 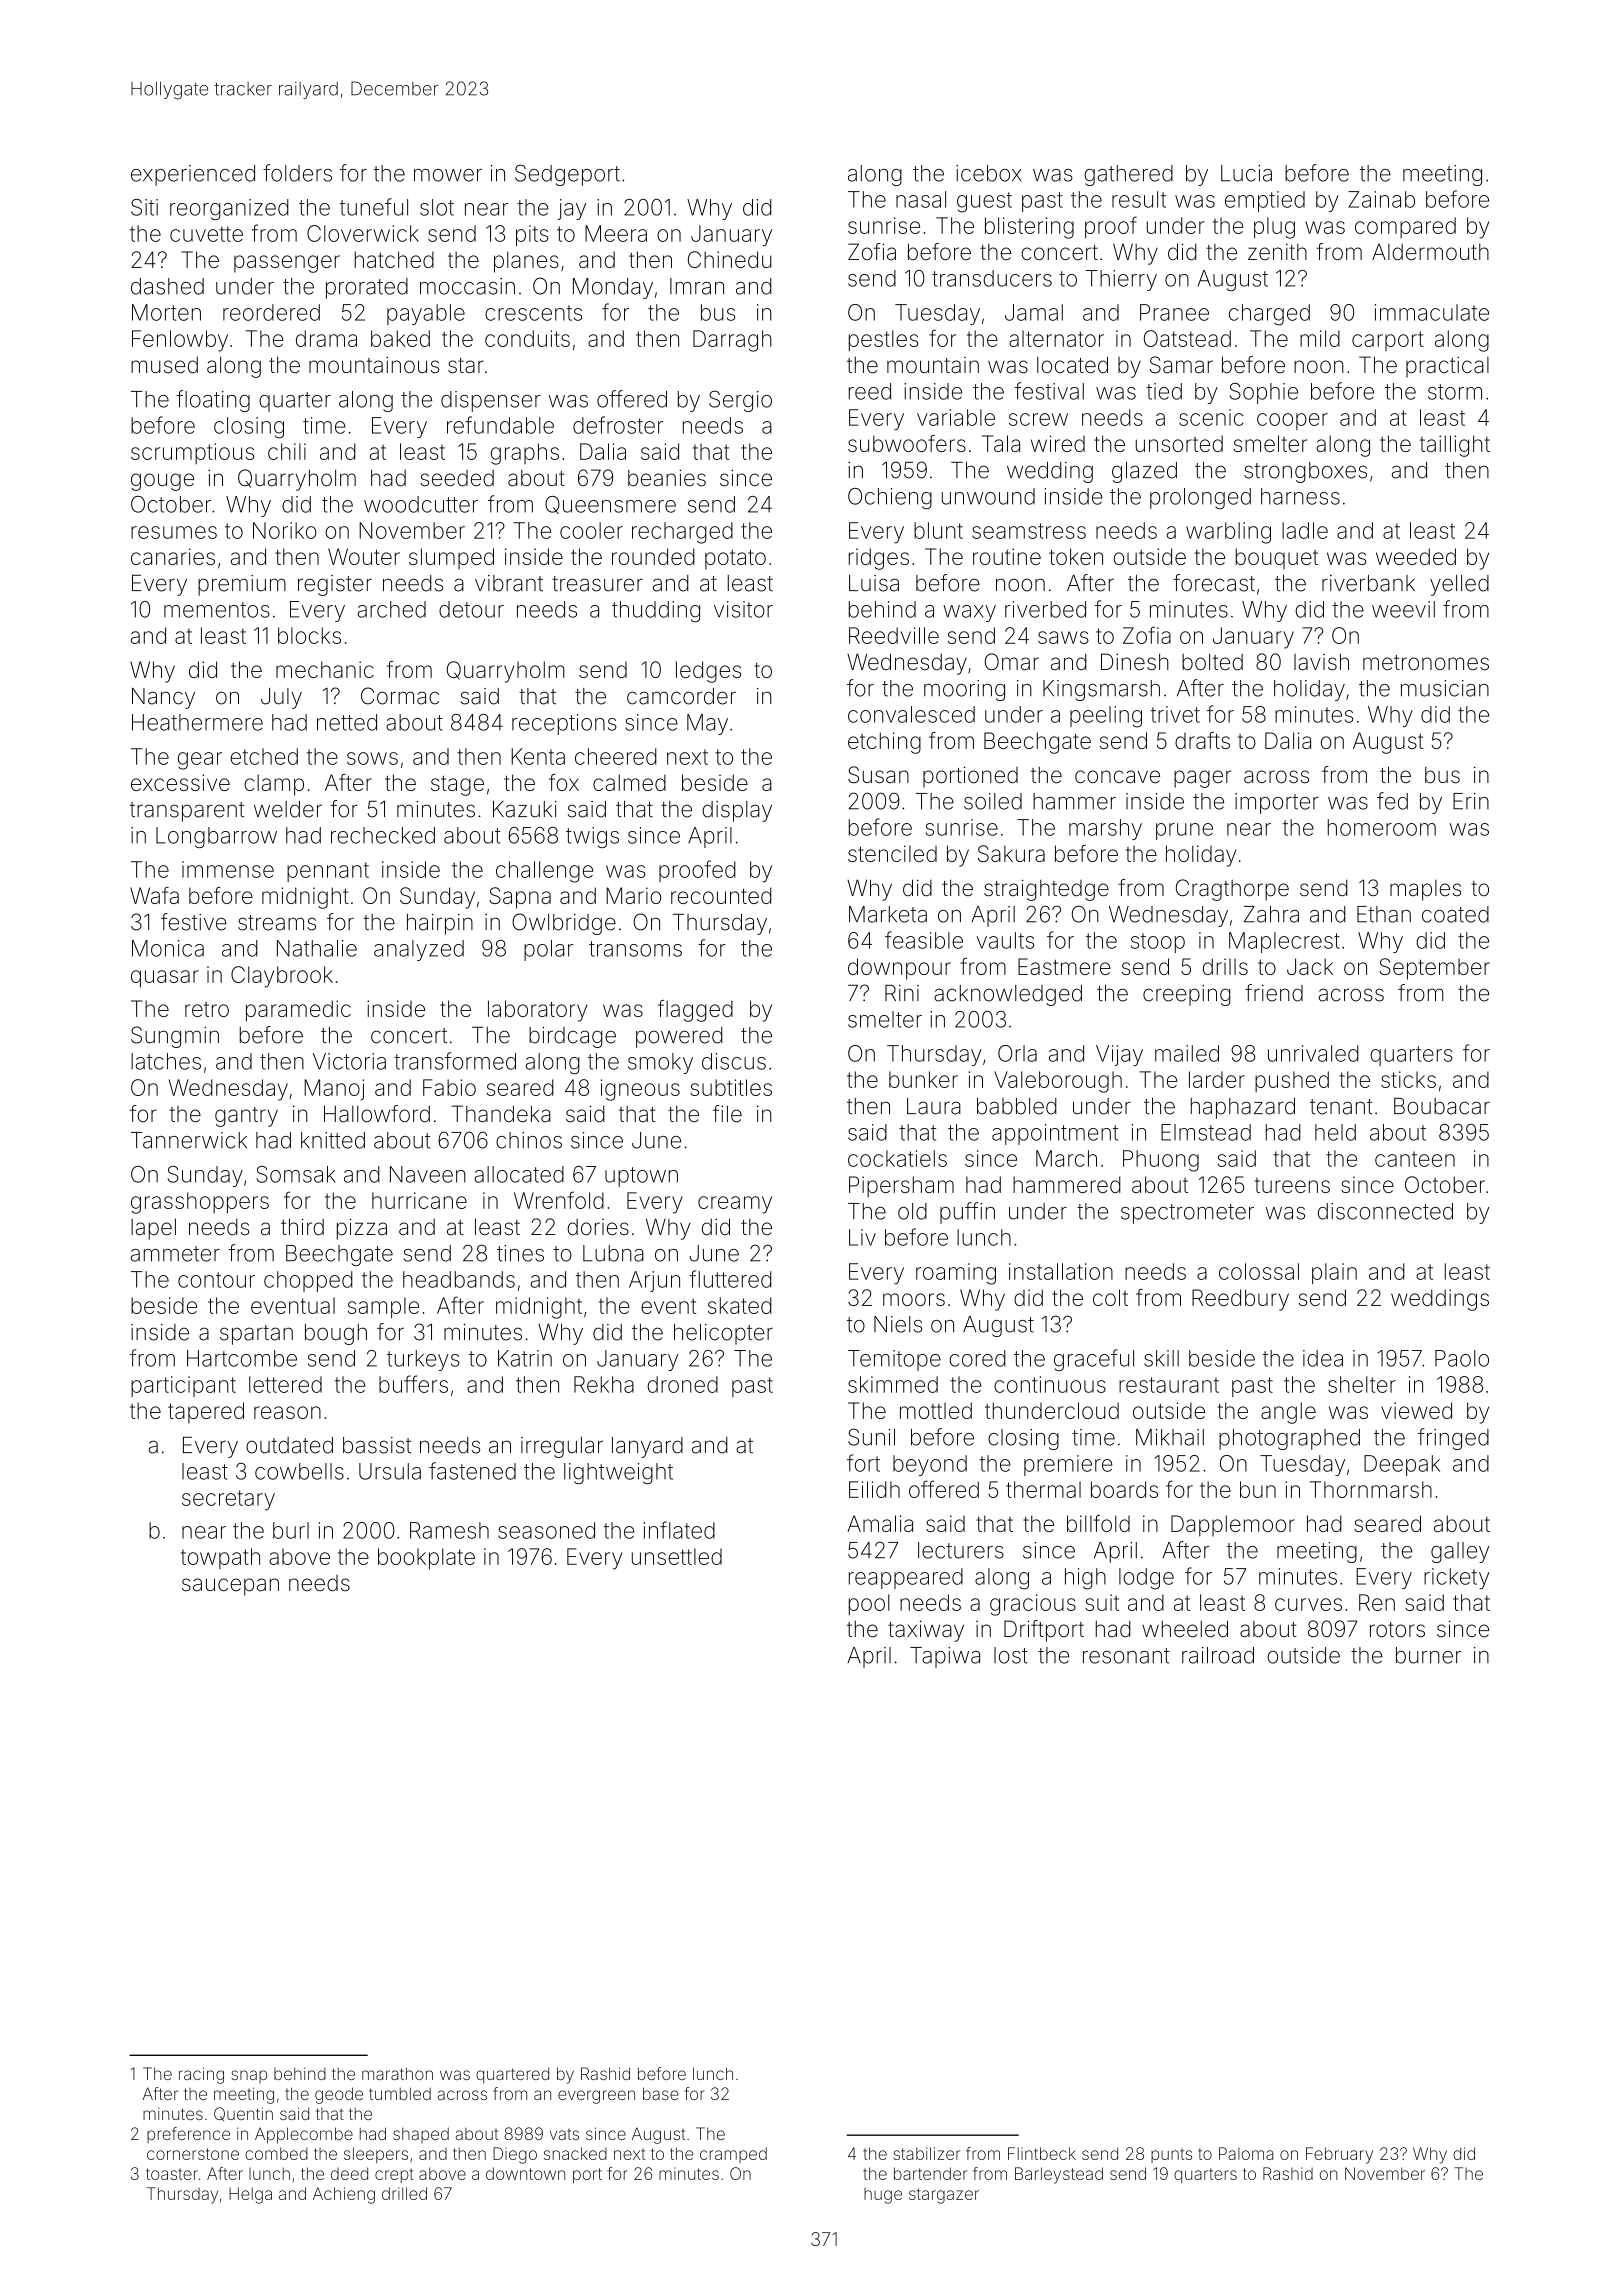 What do you see at coordinates (250, 2195) in the image?
I see `Helga` at bounding box center [250, 2195].
